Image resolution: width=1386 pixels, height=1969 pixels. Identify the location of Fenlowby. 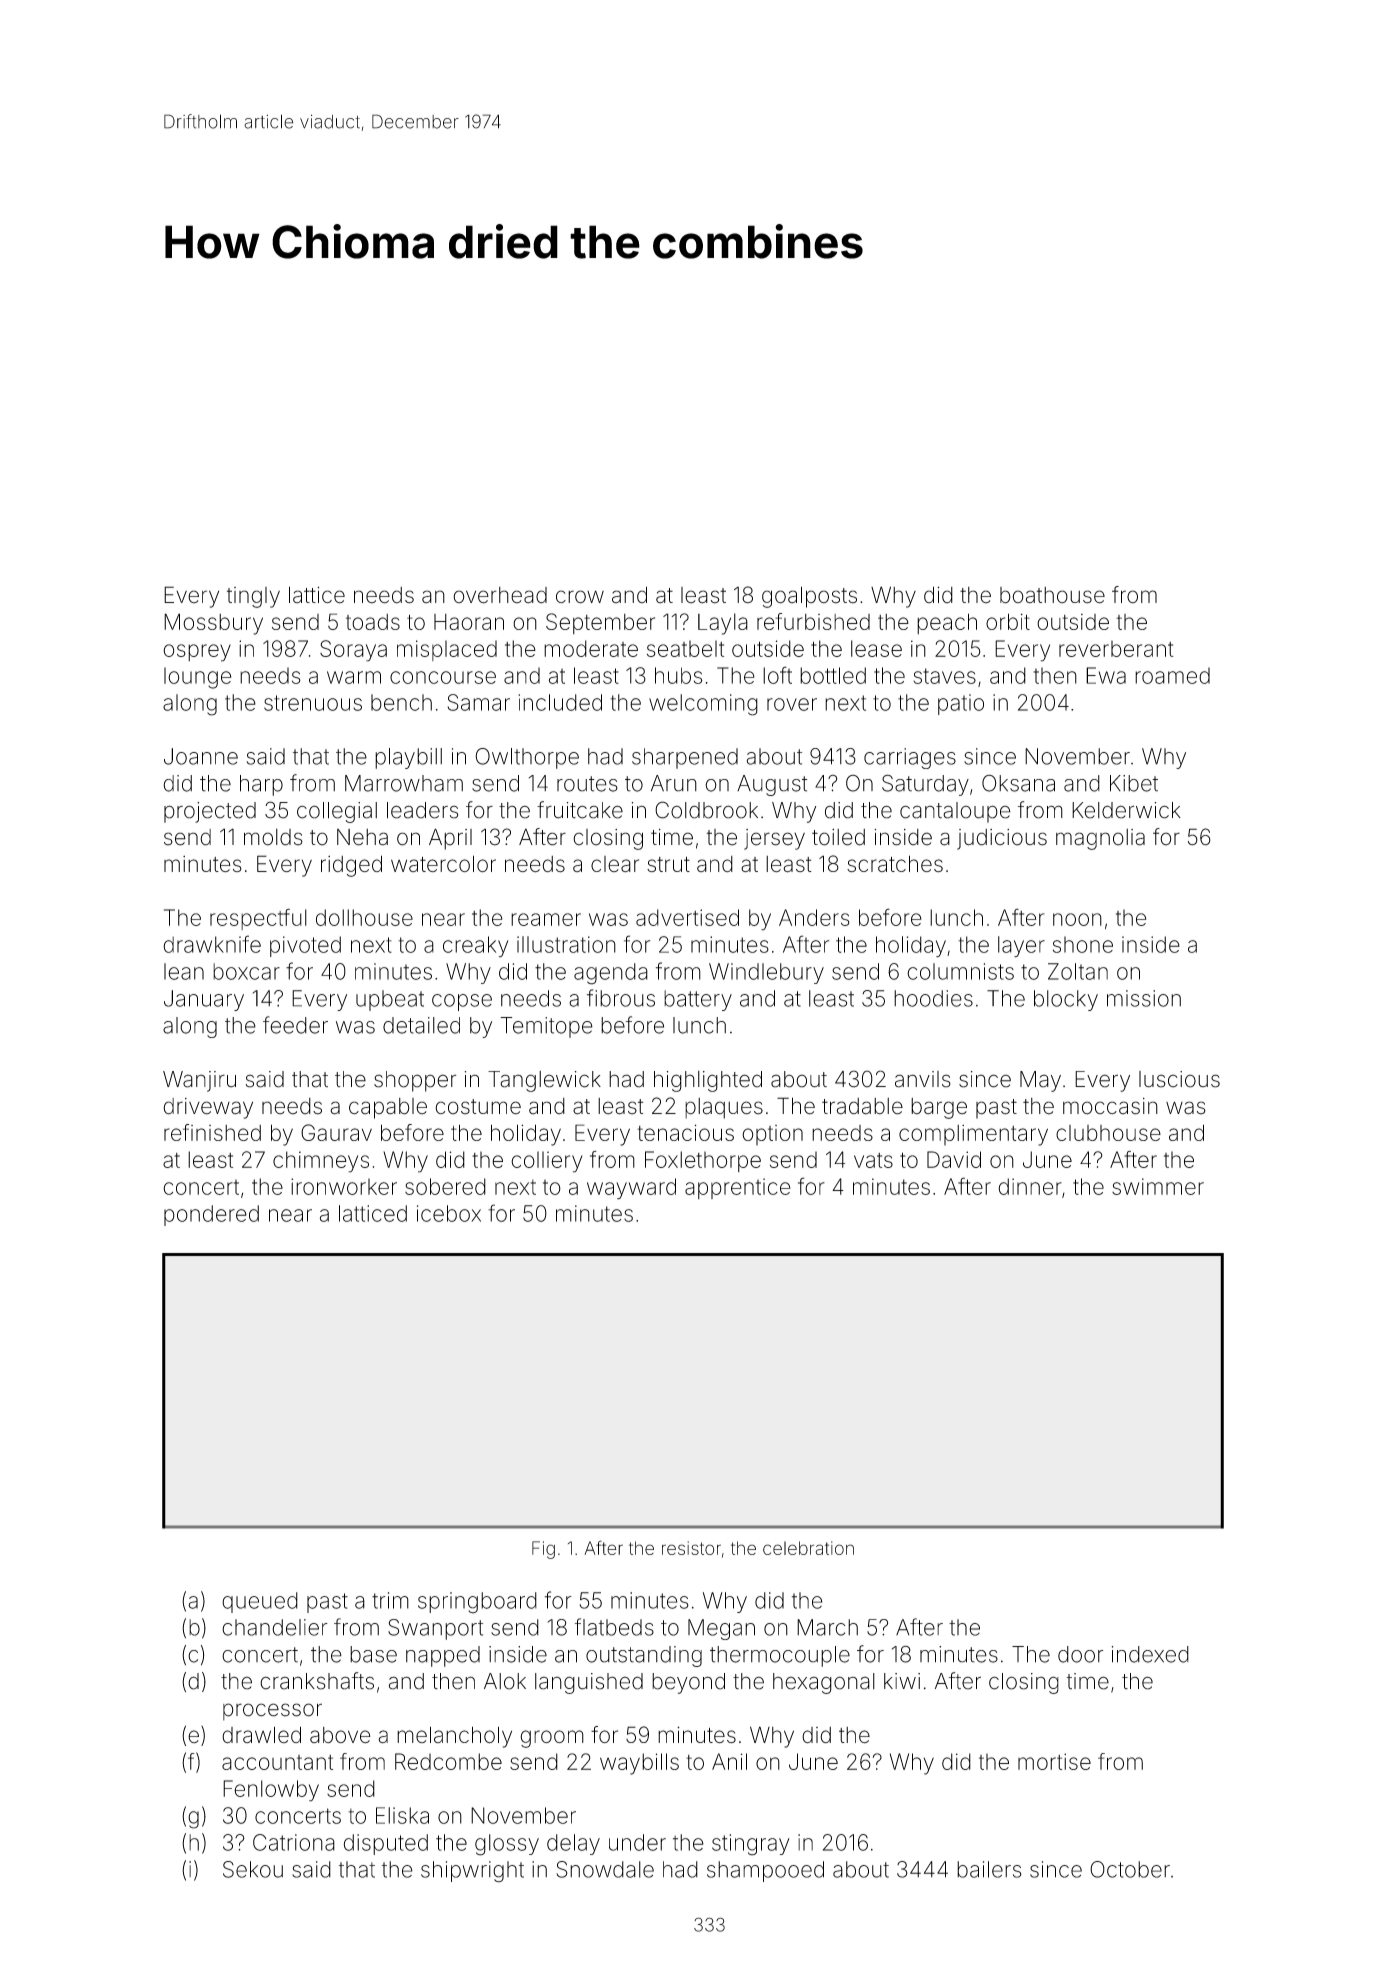
(271, 1791).
